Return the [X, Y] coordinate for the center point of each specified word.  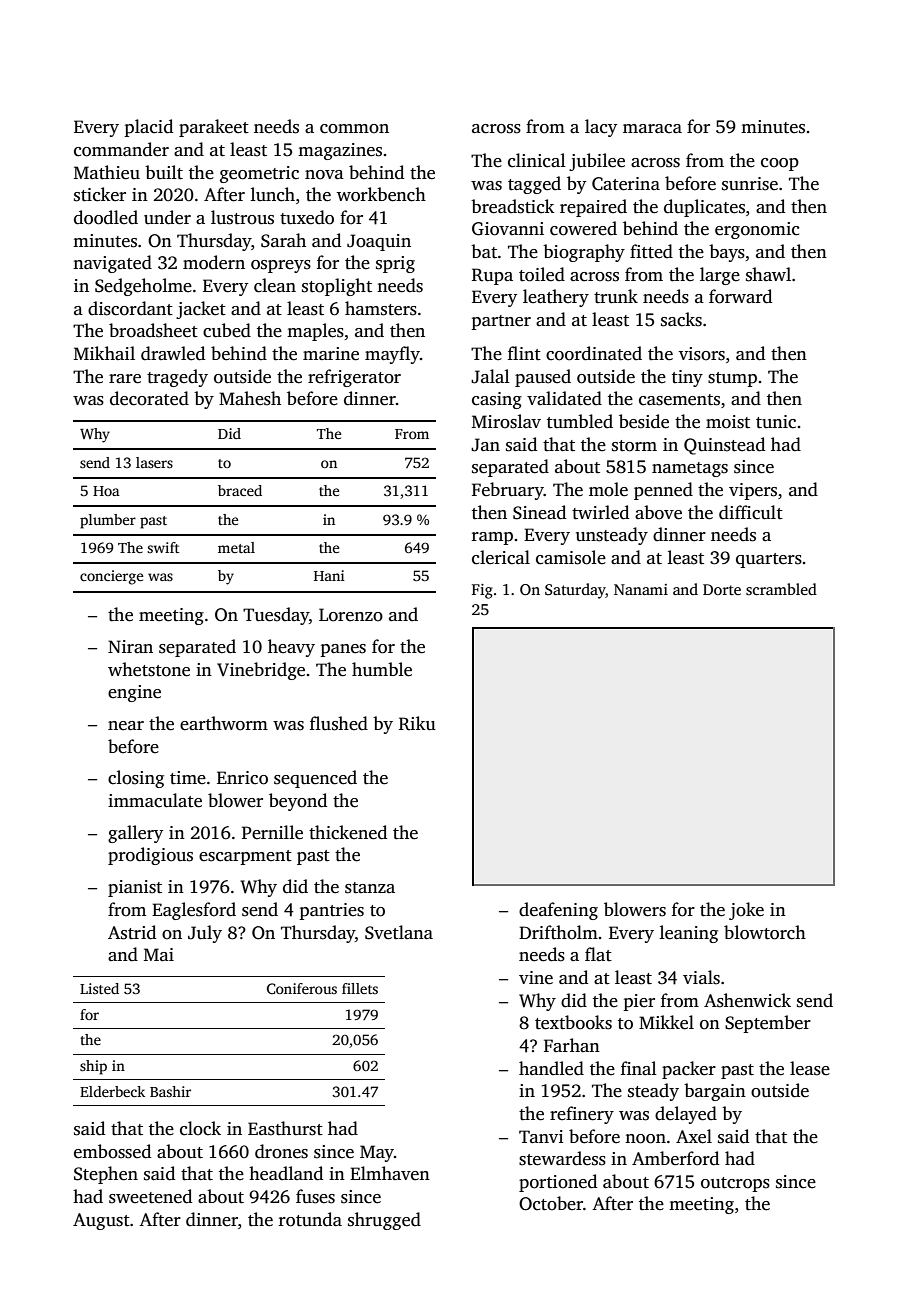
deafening [558, 911]
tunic [776, 422]
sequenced [315, 779]
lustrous [242, 217]
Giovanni [508, 229]
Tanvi [541, 1136]
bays [727, 253]
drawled [173, 353]
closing [136, 779]
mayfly [392, 355]
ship [93, 1067]
